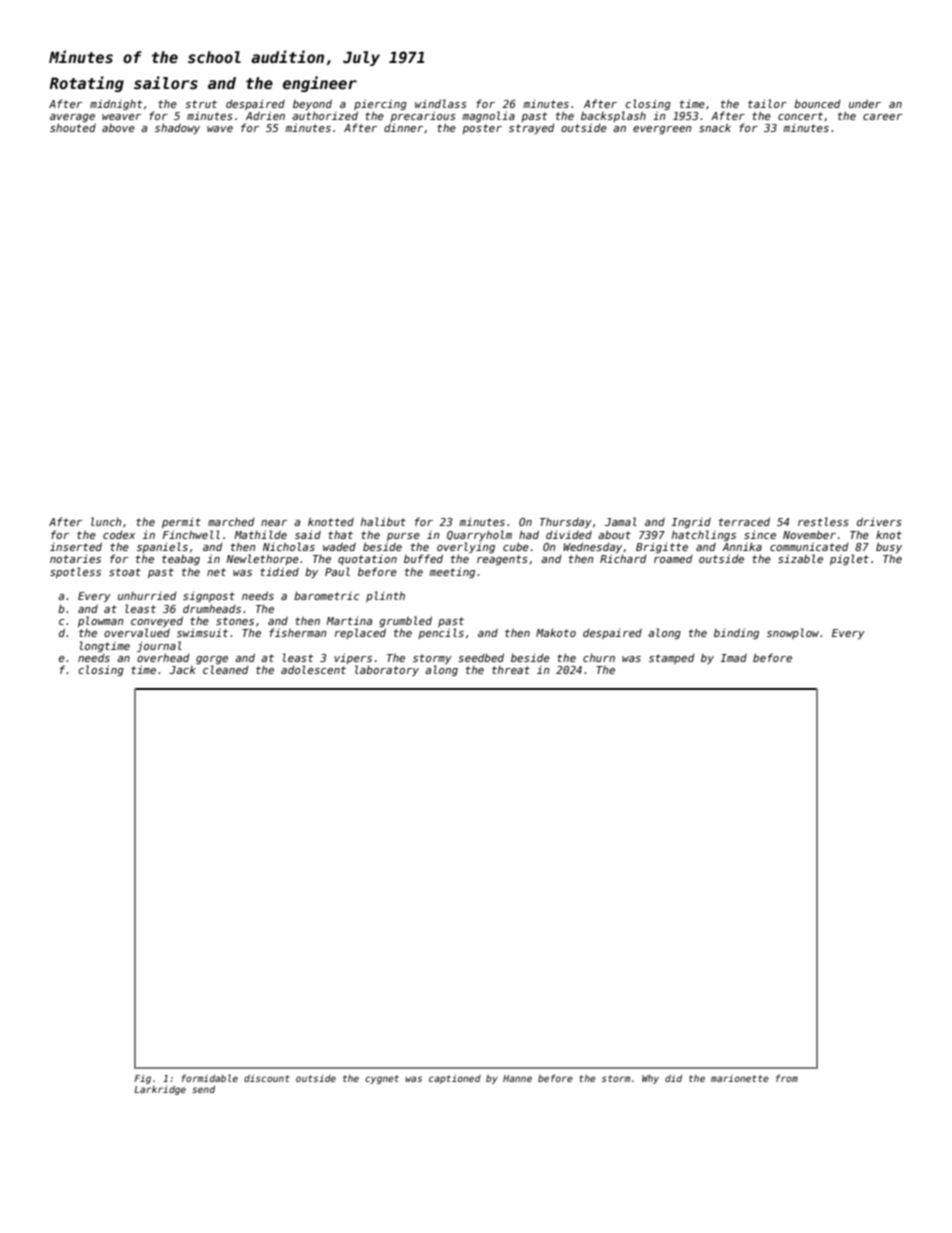 Image resolution: width=952 pixels, height=1233 pixels. Describe the element at coordinates (672, 659) in the screenshot. I see `stamped` at that location.
